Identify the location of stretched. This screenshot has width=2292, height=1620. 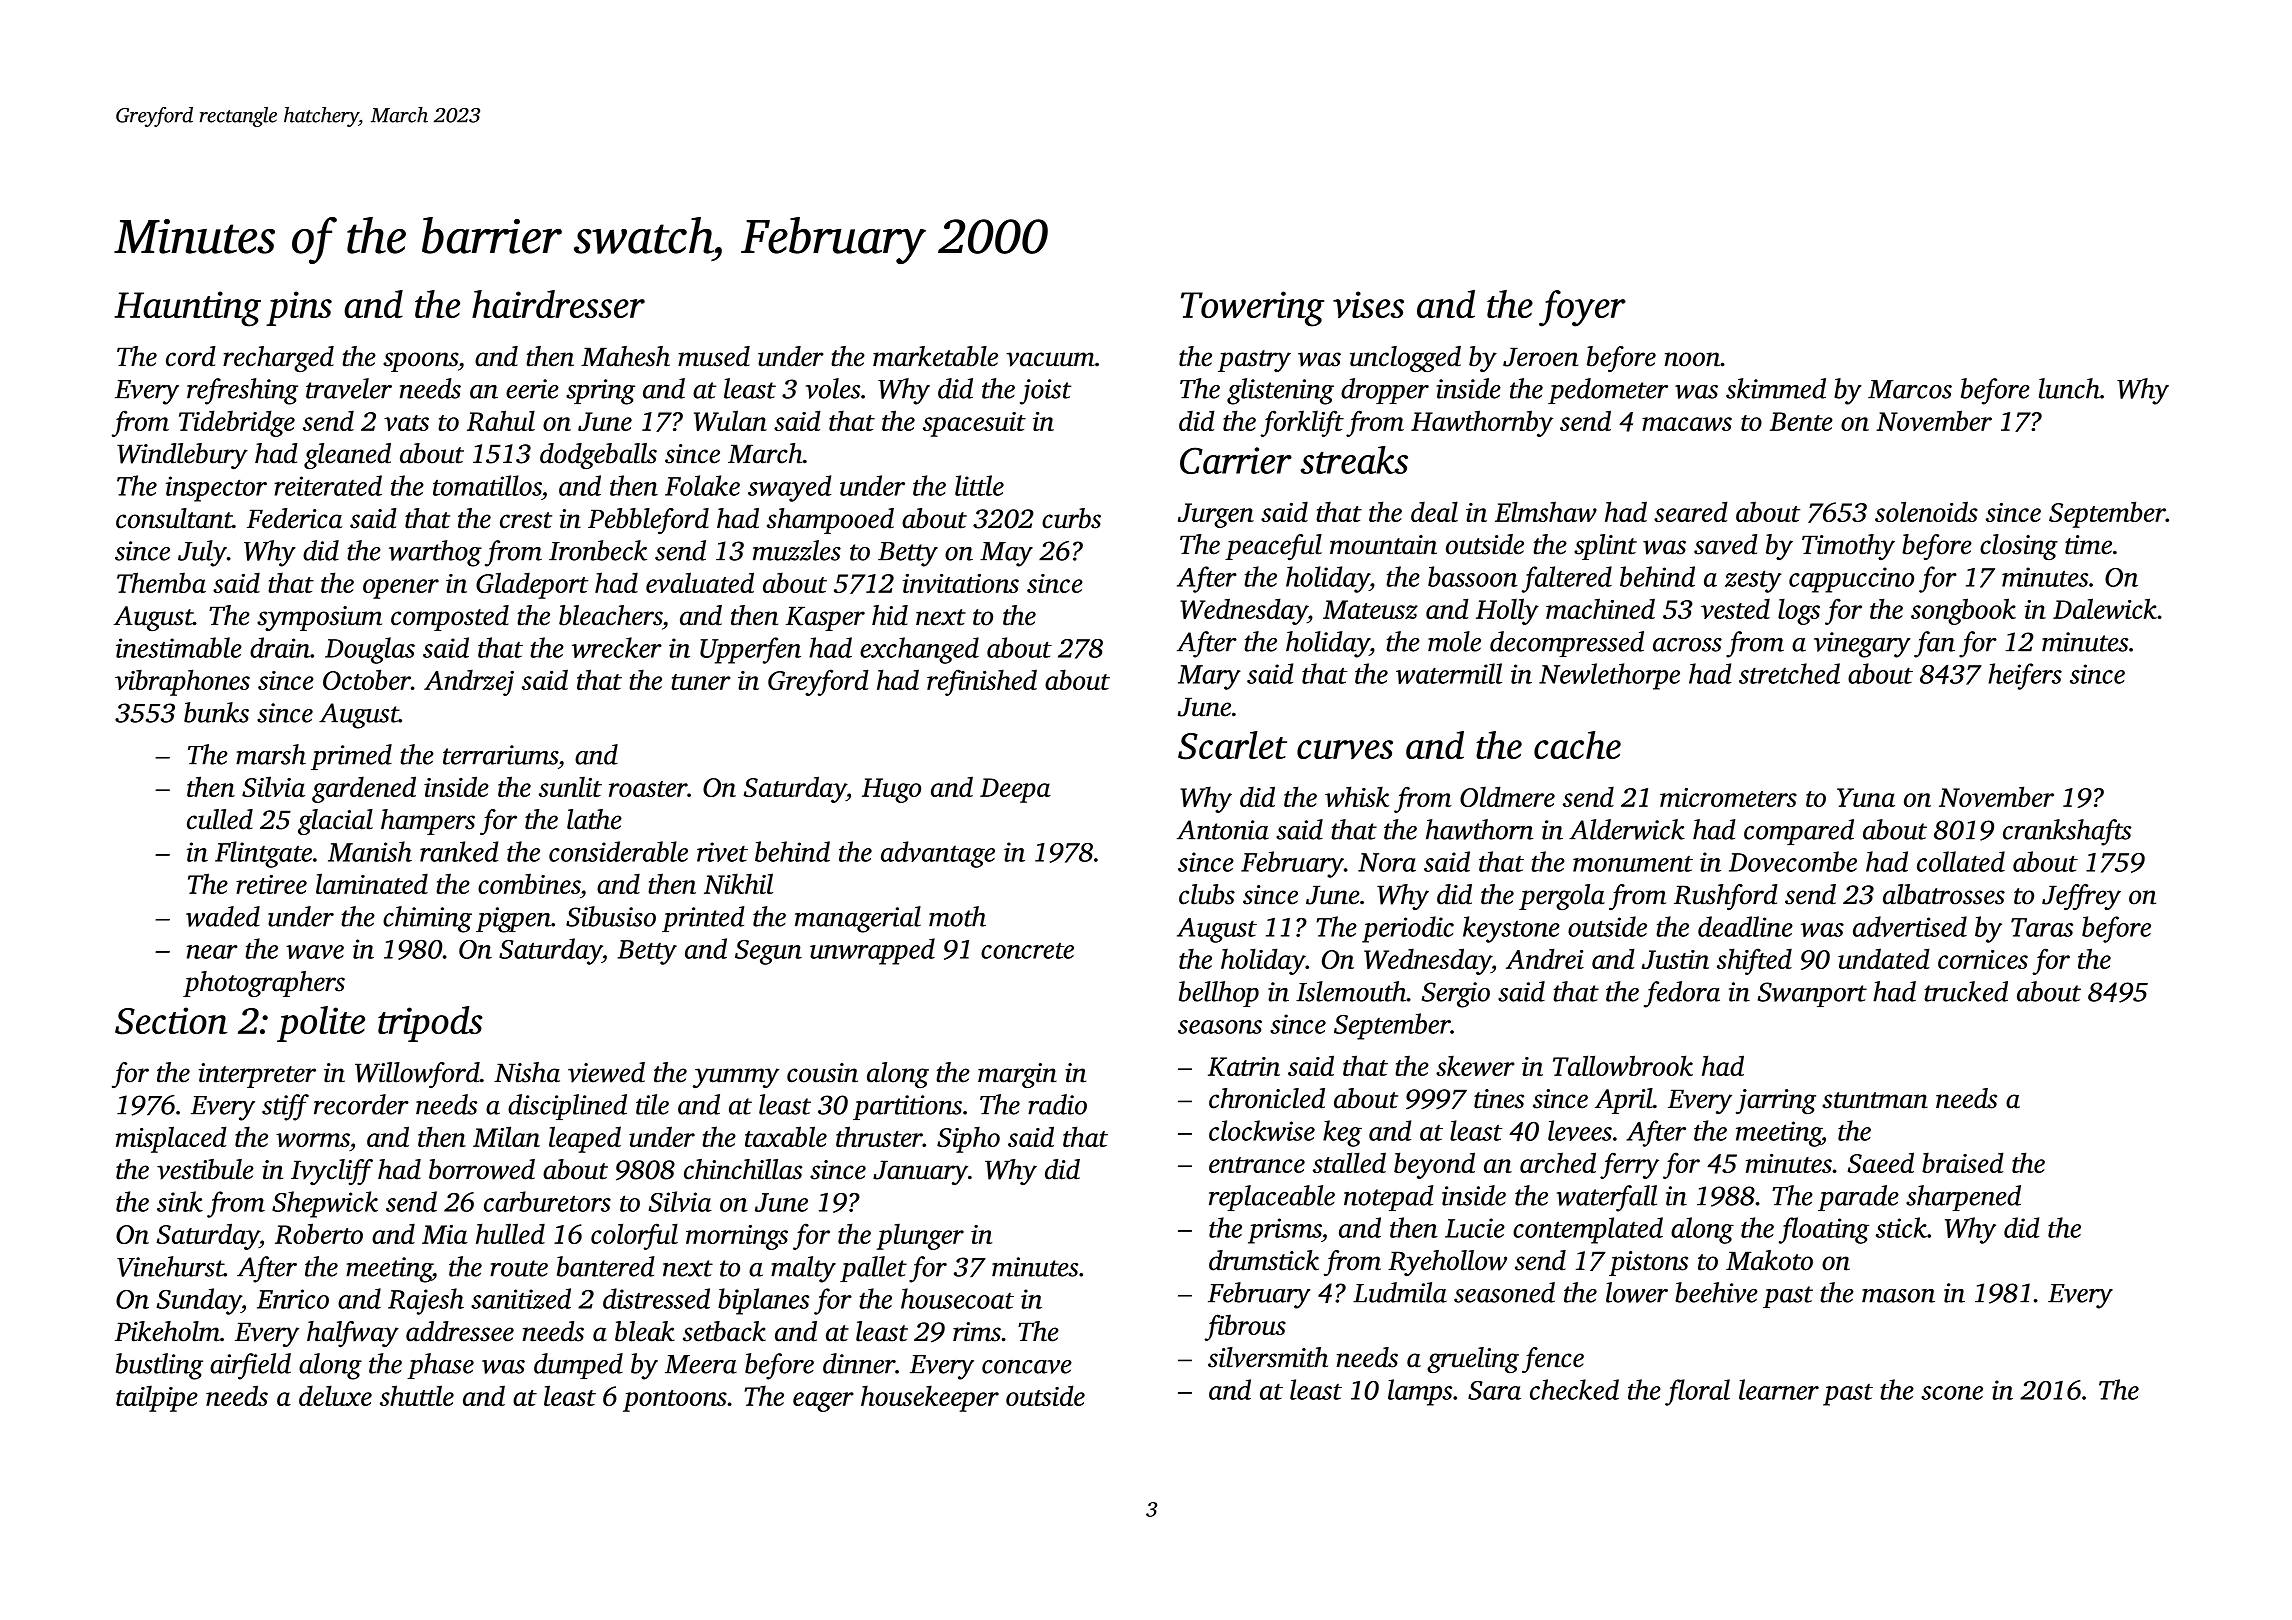
(1789, 673).
